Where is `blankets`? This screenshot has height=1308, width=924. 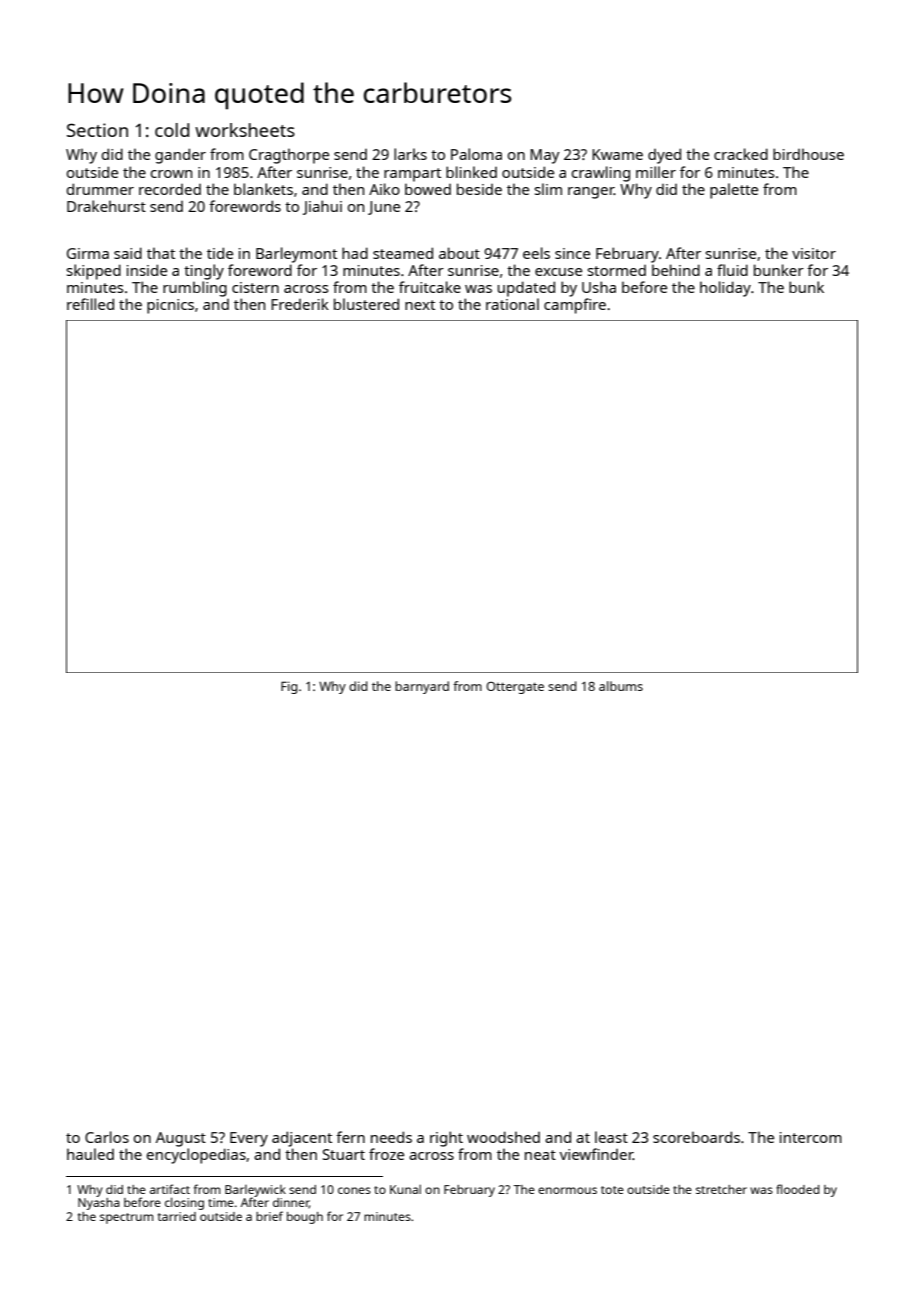 blankets is located at coordinates (263, 189).
